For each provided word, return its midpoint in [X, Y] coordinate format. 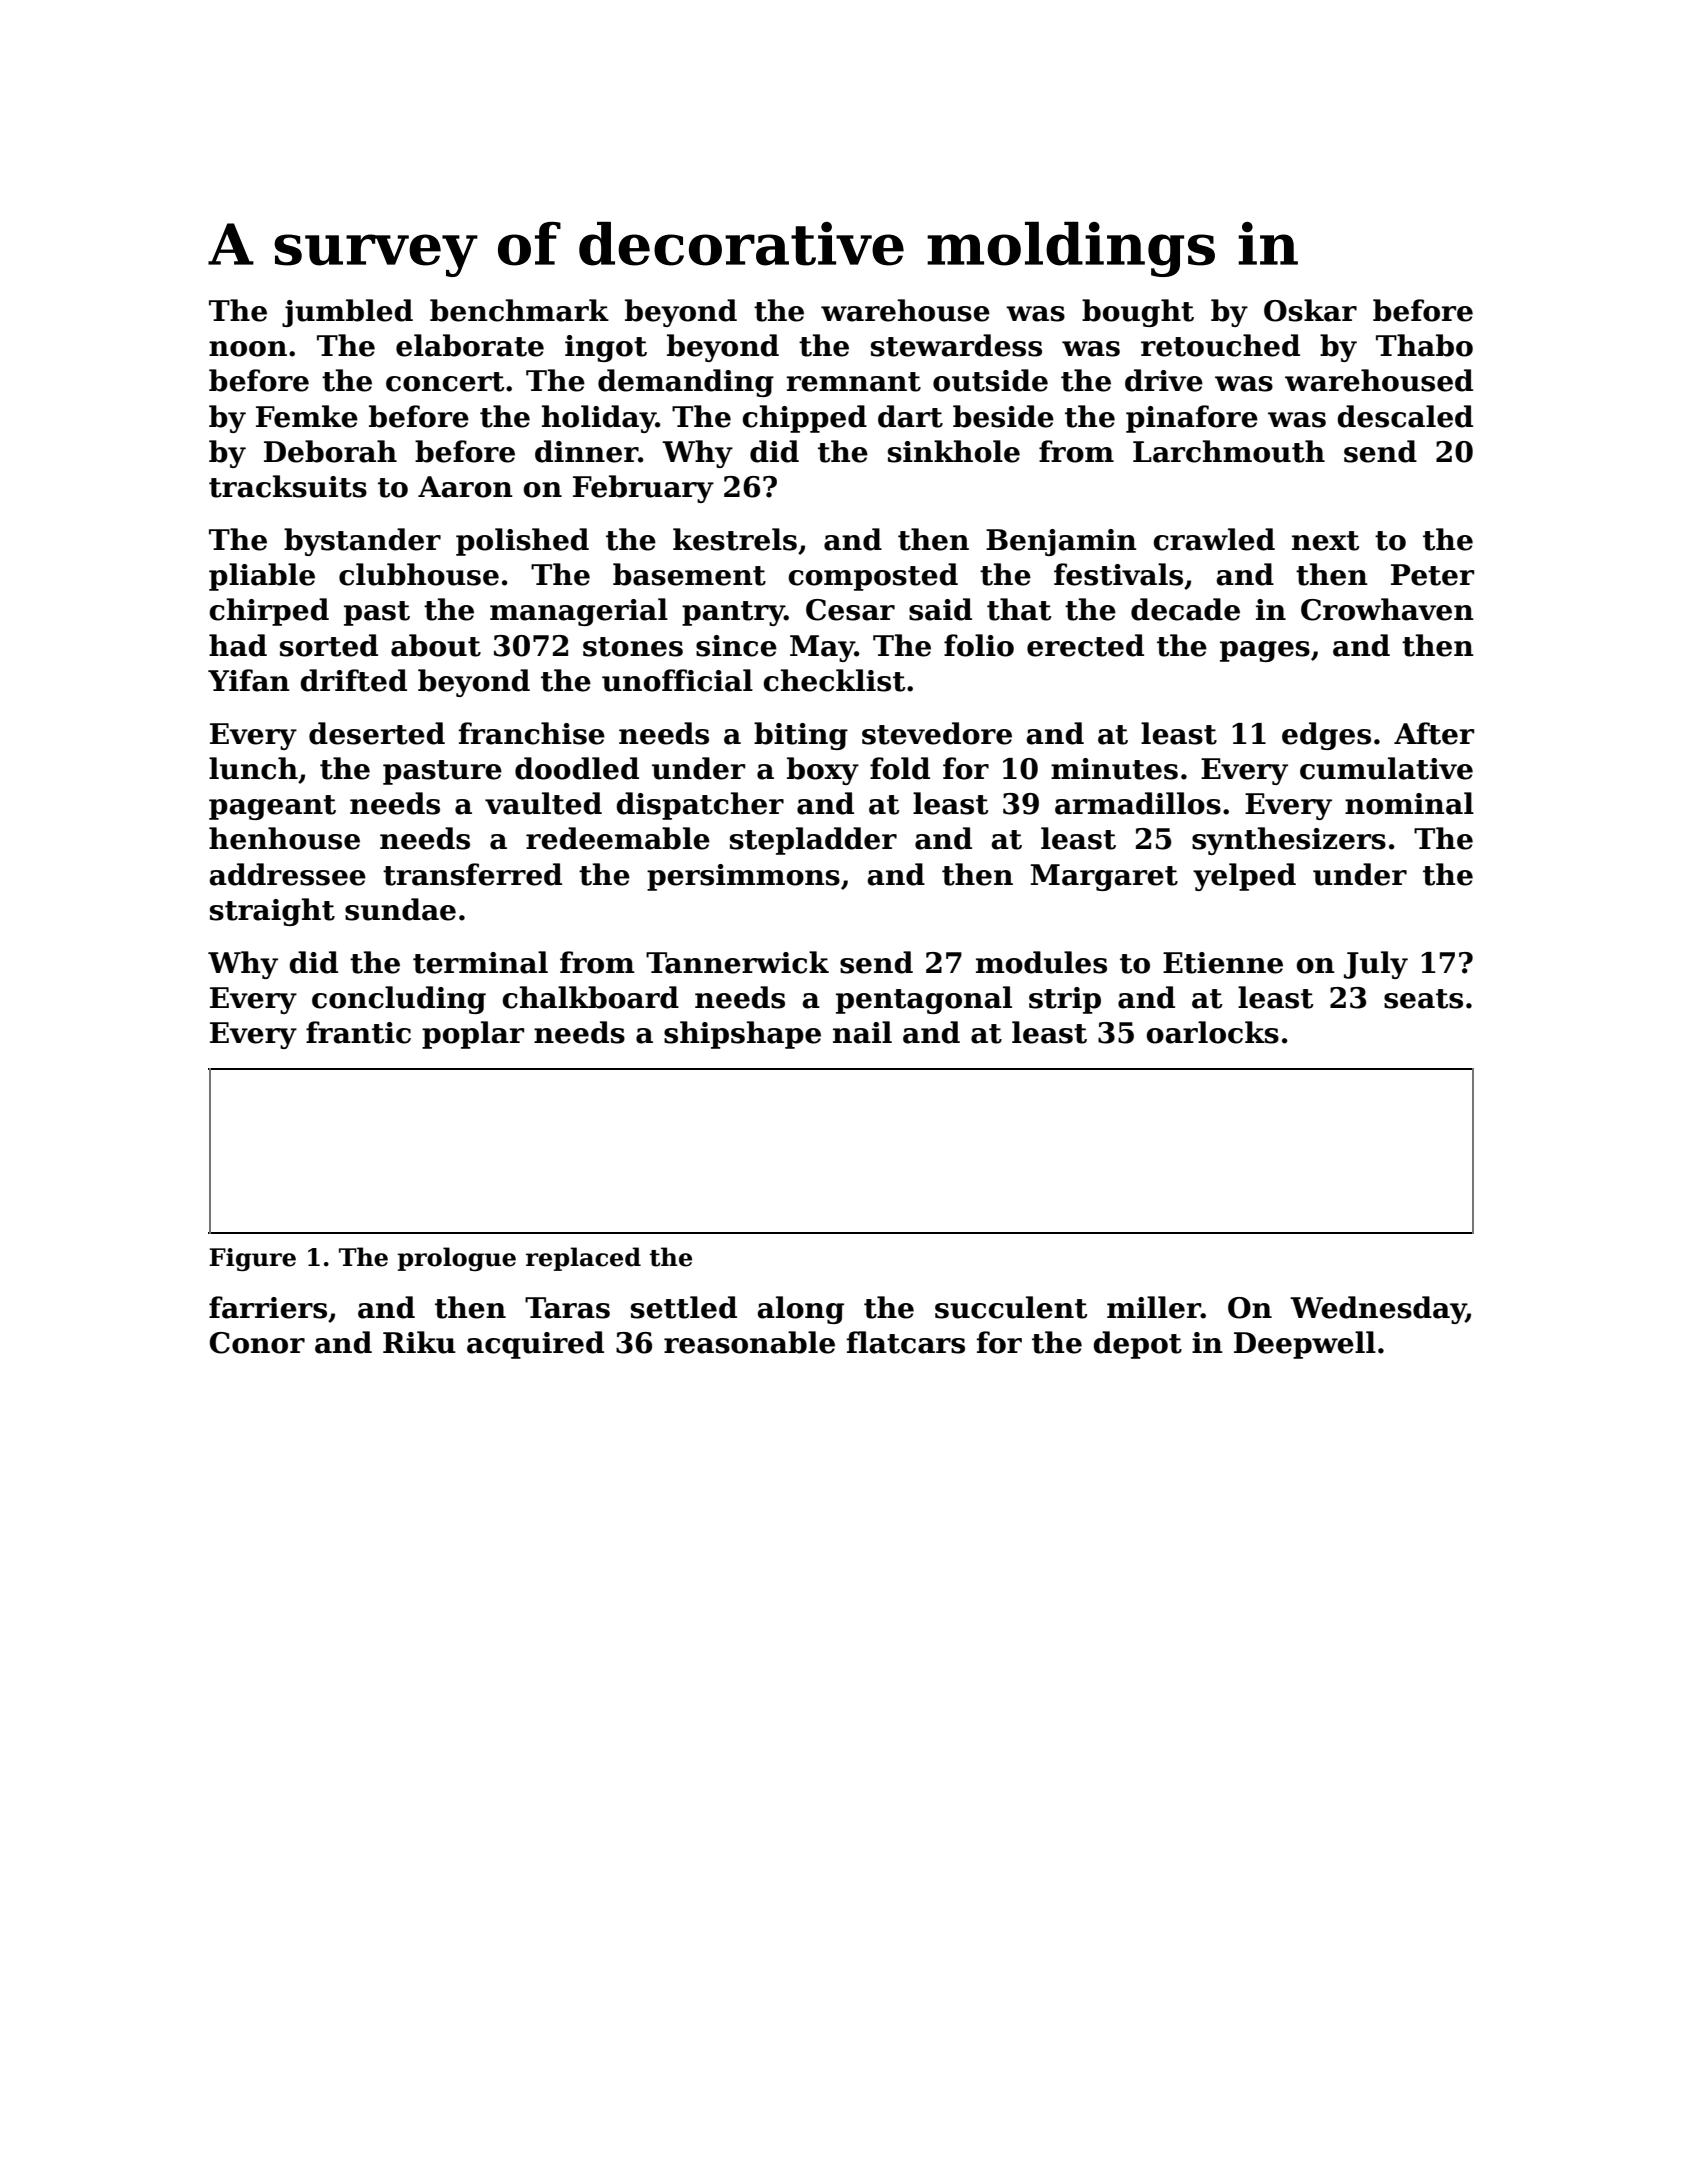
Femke [307, 416]
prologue [457, 1259]
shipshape [742, 1035]
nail [862, 1032]
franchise [532, 733]
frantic [358, 1032]
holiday [599, 419]
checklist [834, 680]
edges [1326, 736]
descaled [1405, 416]
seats [1423, 999]
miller [1154, 1307]
